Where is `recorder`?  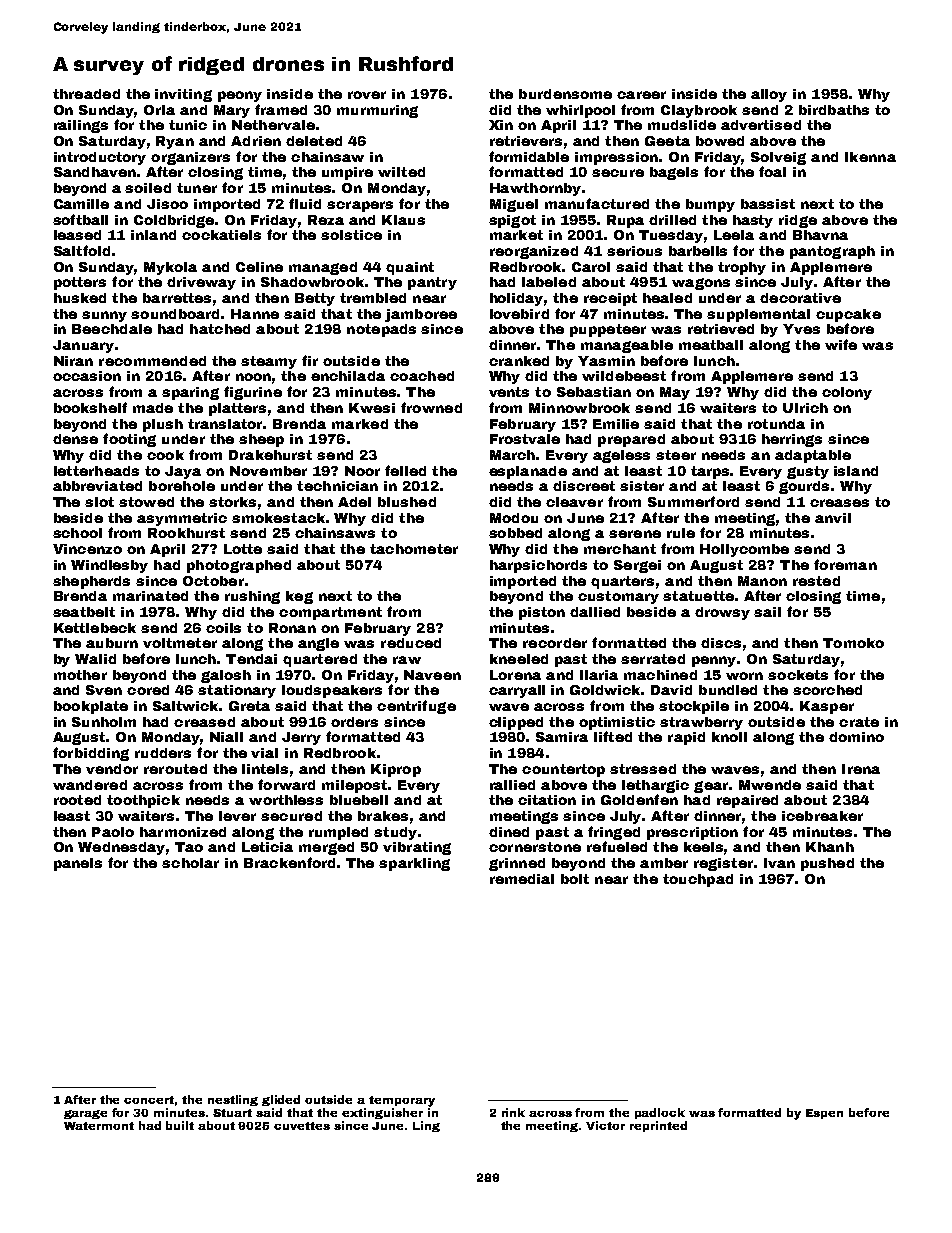
recorder is located at coordinates (555, 643).
